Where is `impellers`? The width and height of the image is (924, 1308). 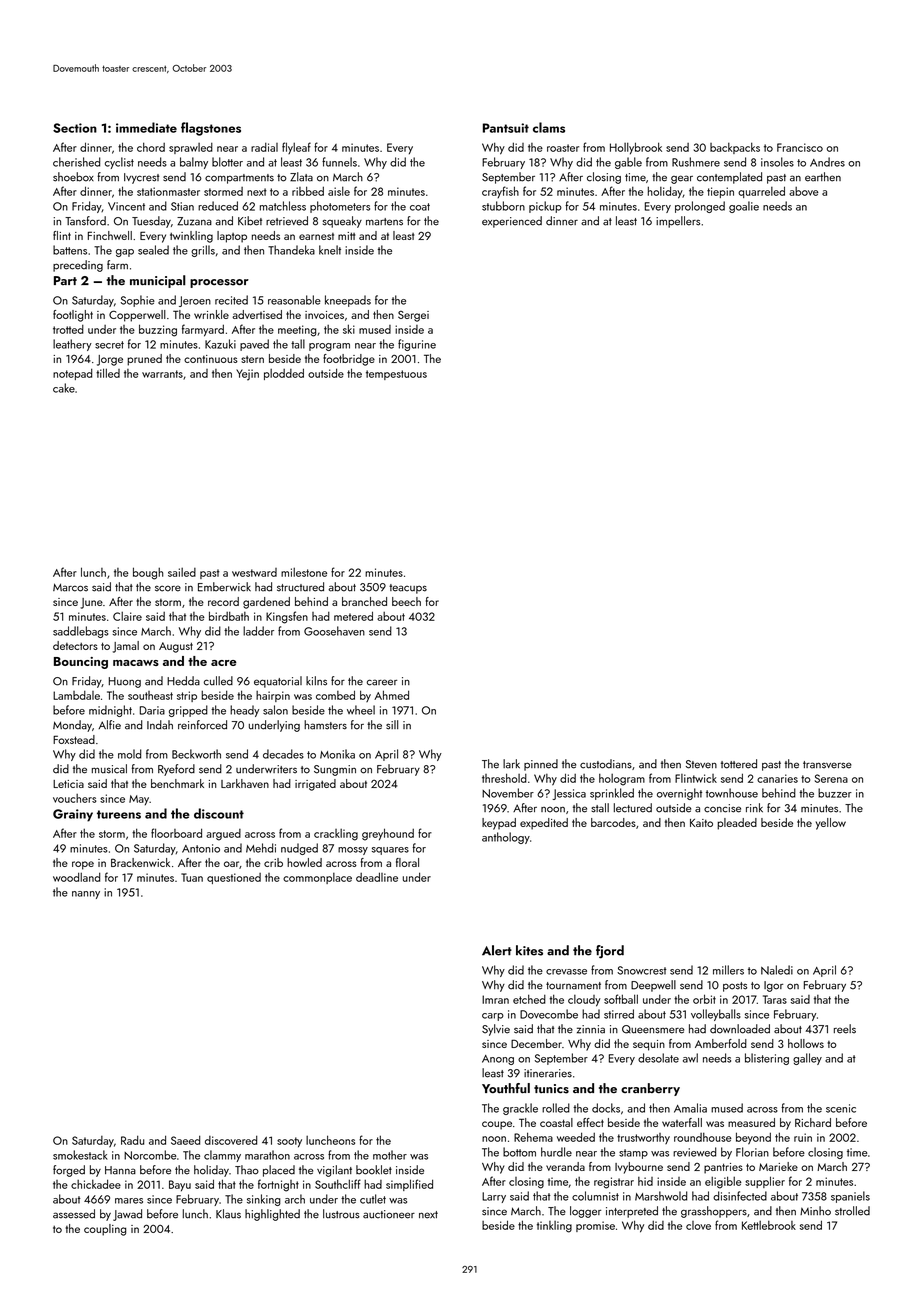 impellers is located at coordinates (678, 222).
